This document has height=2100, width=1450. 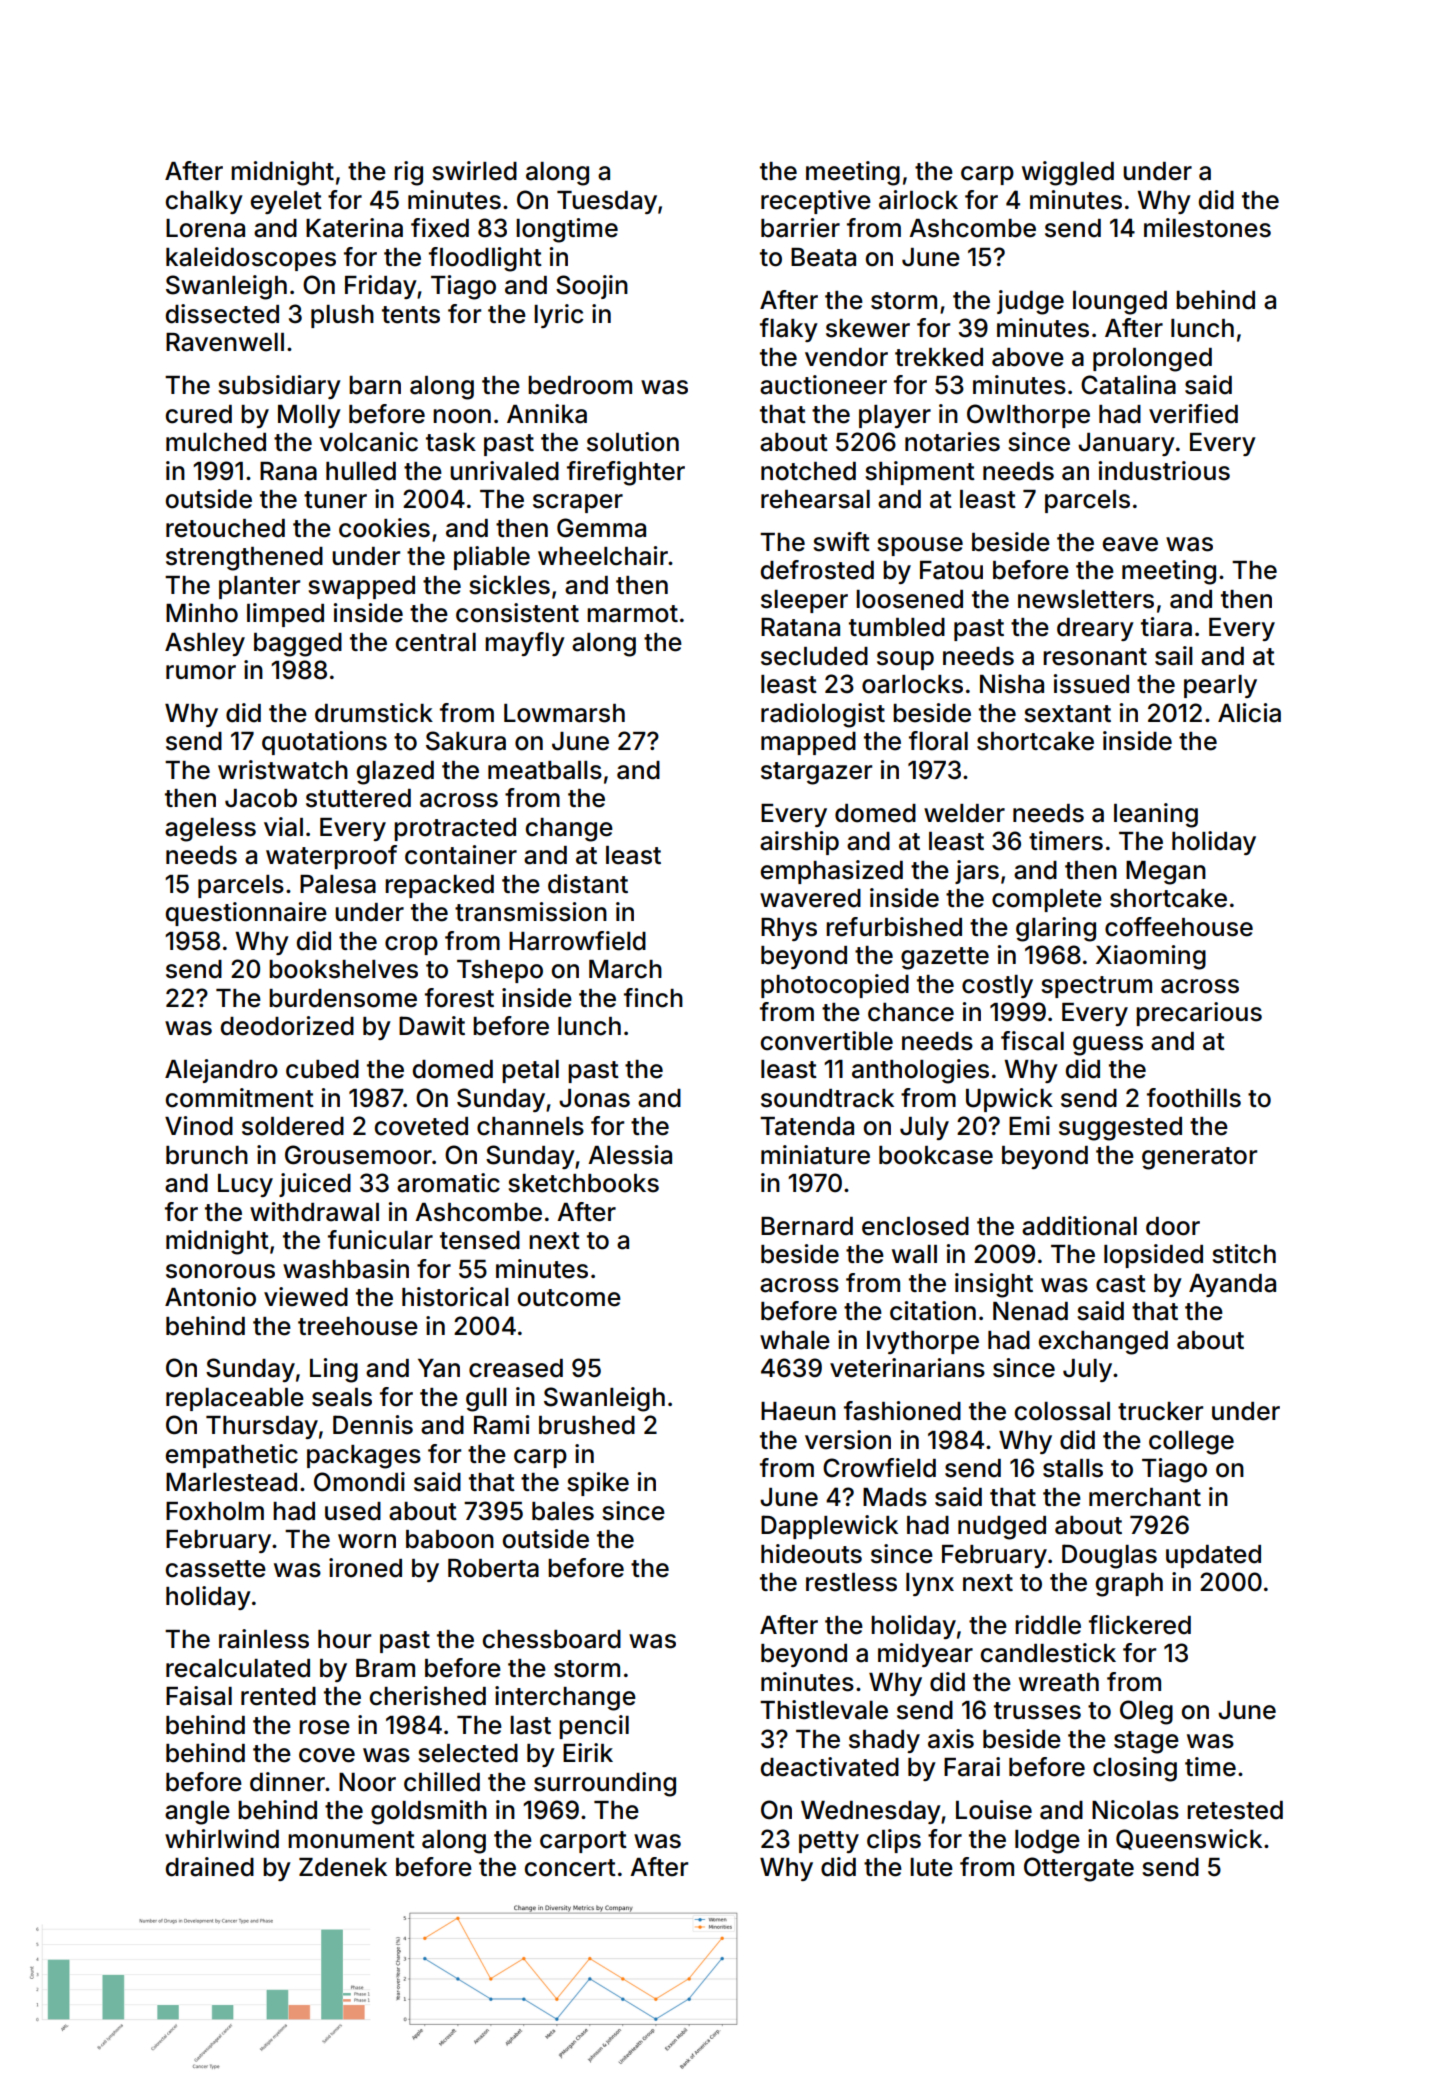 What do you see at coordinates (1191, 1443) in the document?
I see `college` at bounding box center [1191, 1443].
